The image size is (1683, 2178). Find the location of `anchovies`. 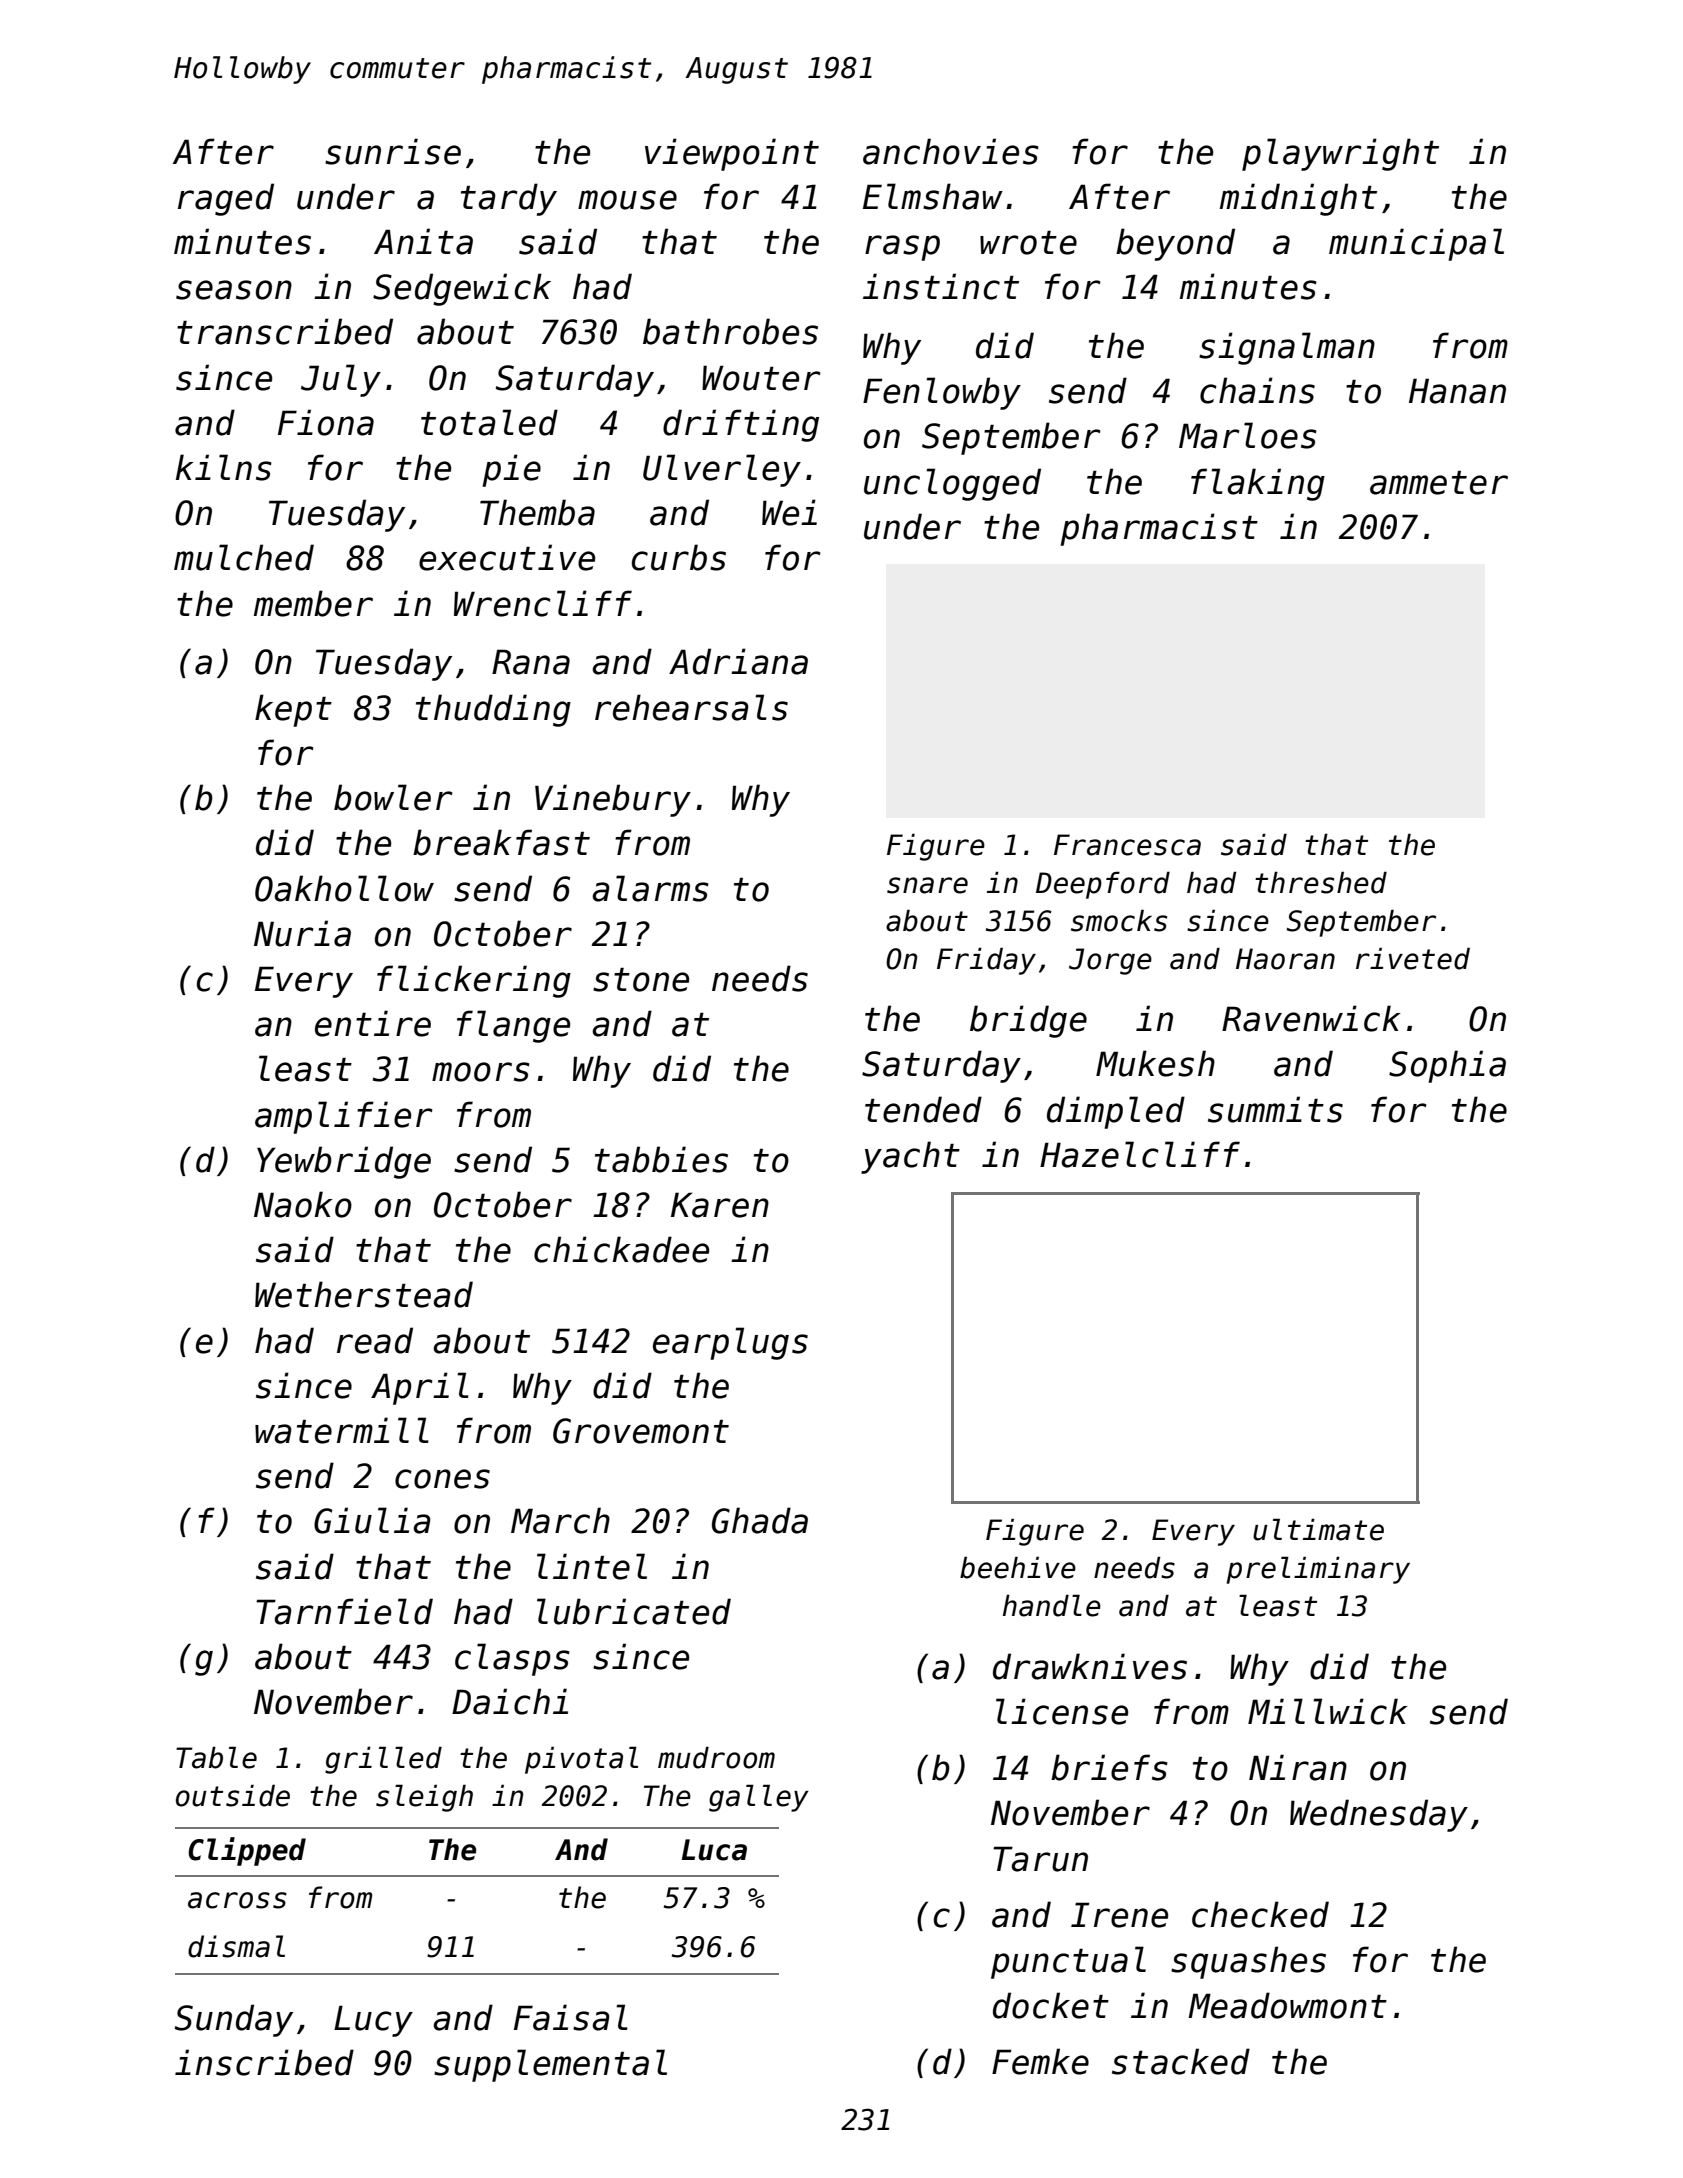

anchovies is located at coordinates (951, 151).
